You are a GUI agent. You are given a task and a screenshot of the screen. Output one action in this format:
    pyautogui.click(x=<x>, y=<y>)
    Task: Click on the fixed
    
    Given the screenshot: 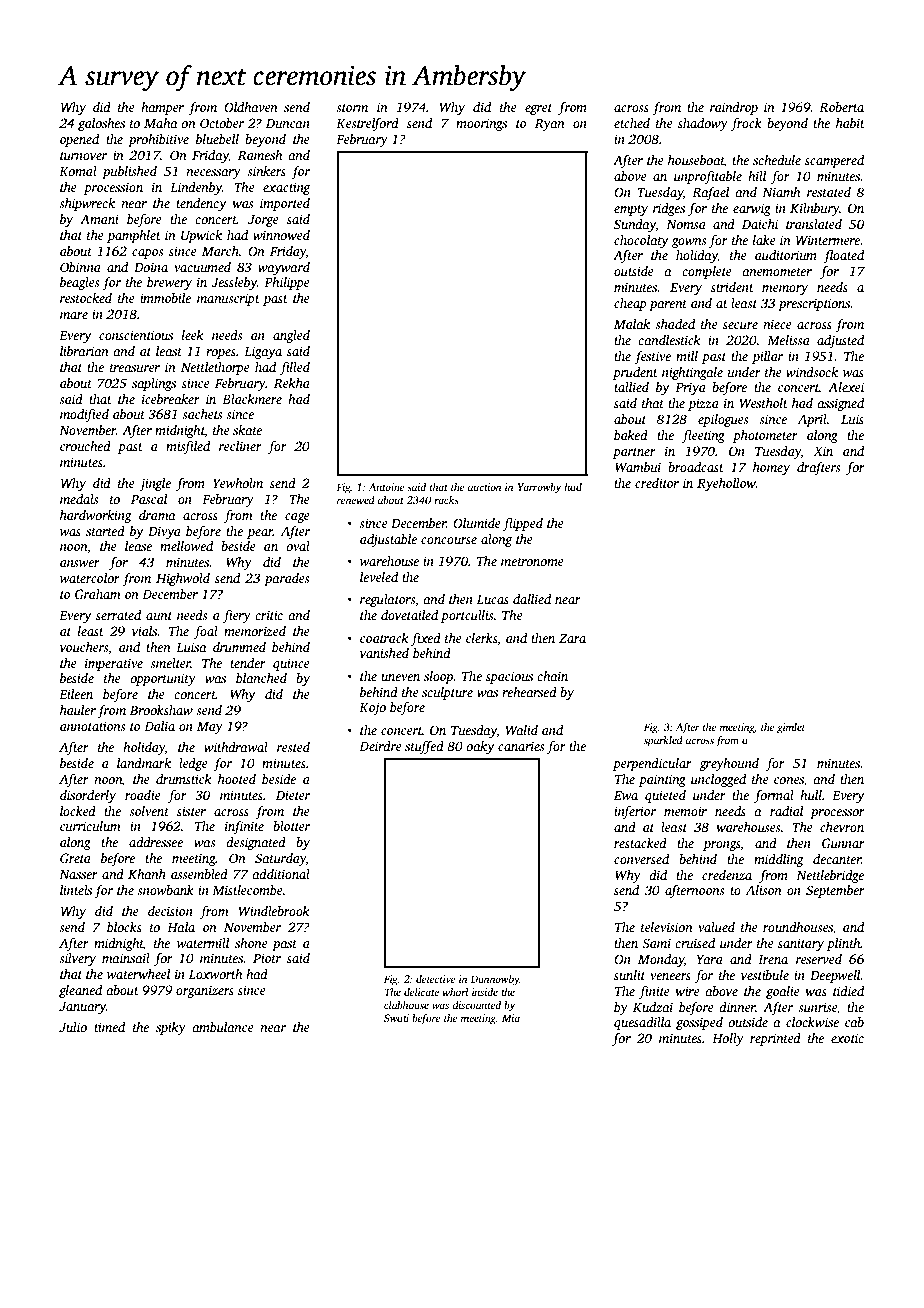 What is the action you would take?
    pyautogui.click(x=426, y=639)
